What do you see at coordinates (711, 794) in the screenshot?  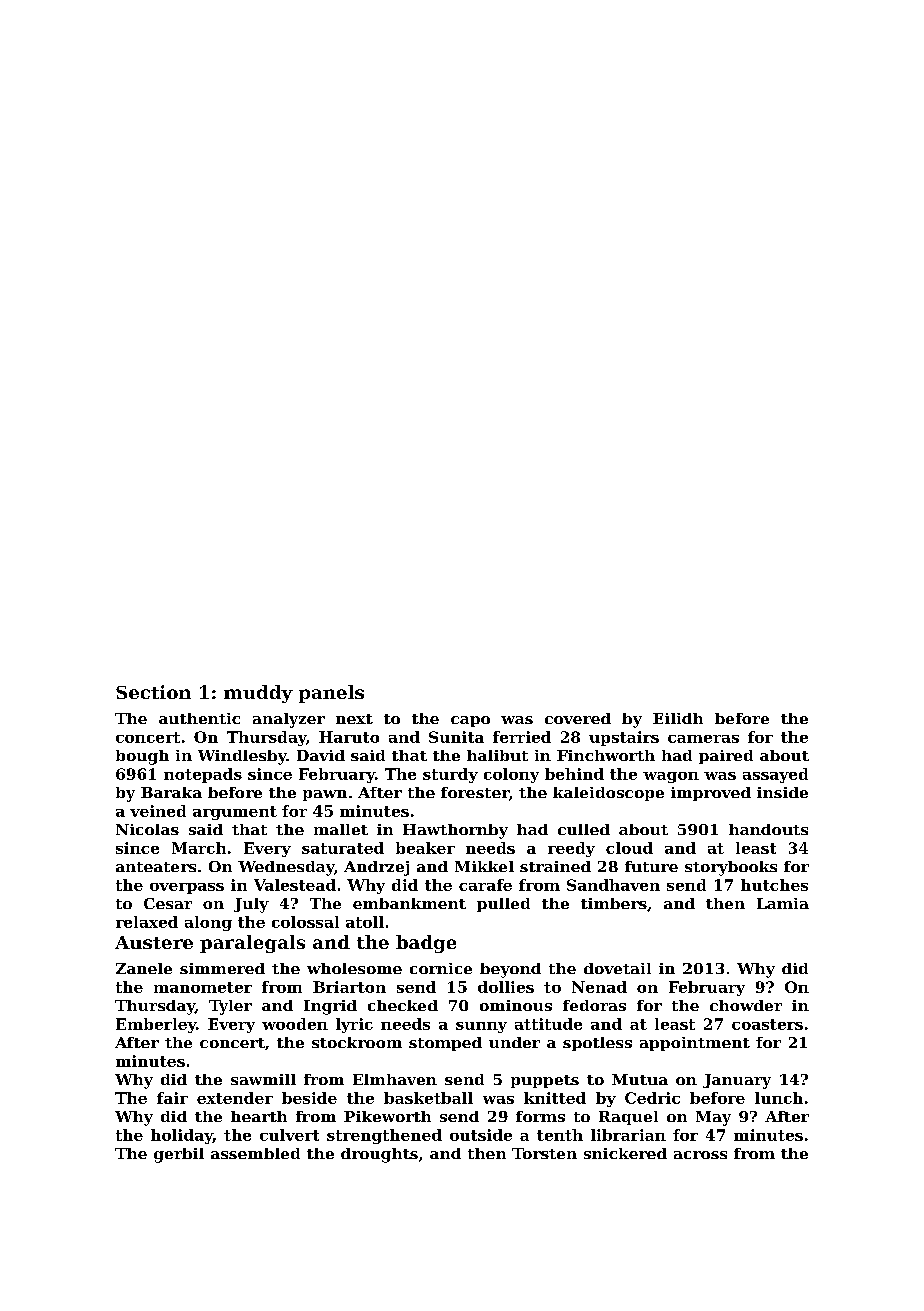 I see `improved` at bounding box center [711, 794].
